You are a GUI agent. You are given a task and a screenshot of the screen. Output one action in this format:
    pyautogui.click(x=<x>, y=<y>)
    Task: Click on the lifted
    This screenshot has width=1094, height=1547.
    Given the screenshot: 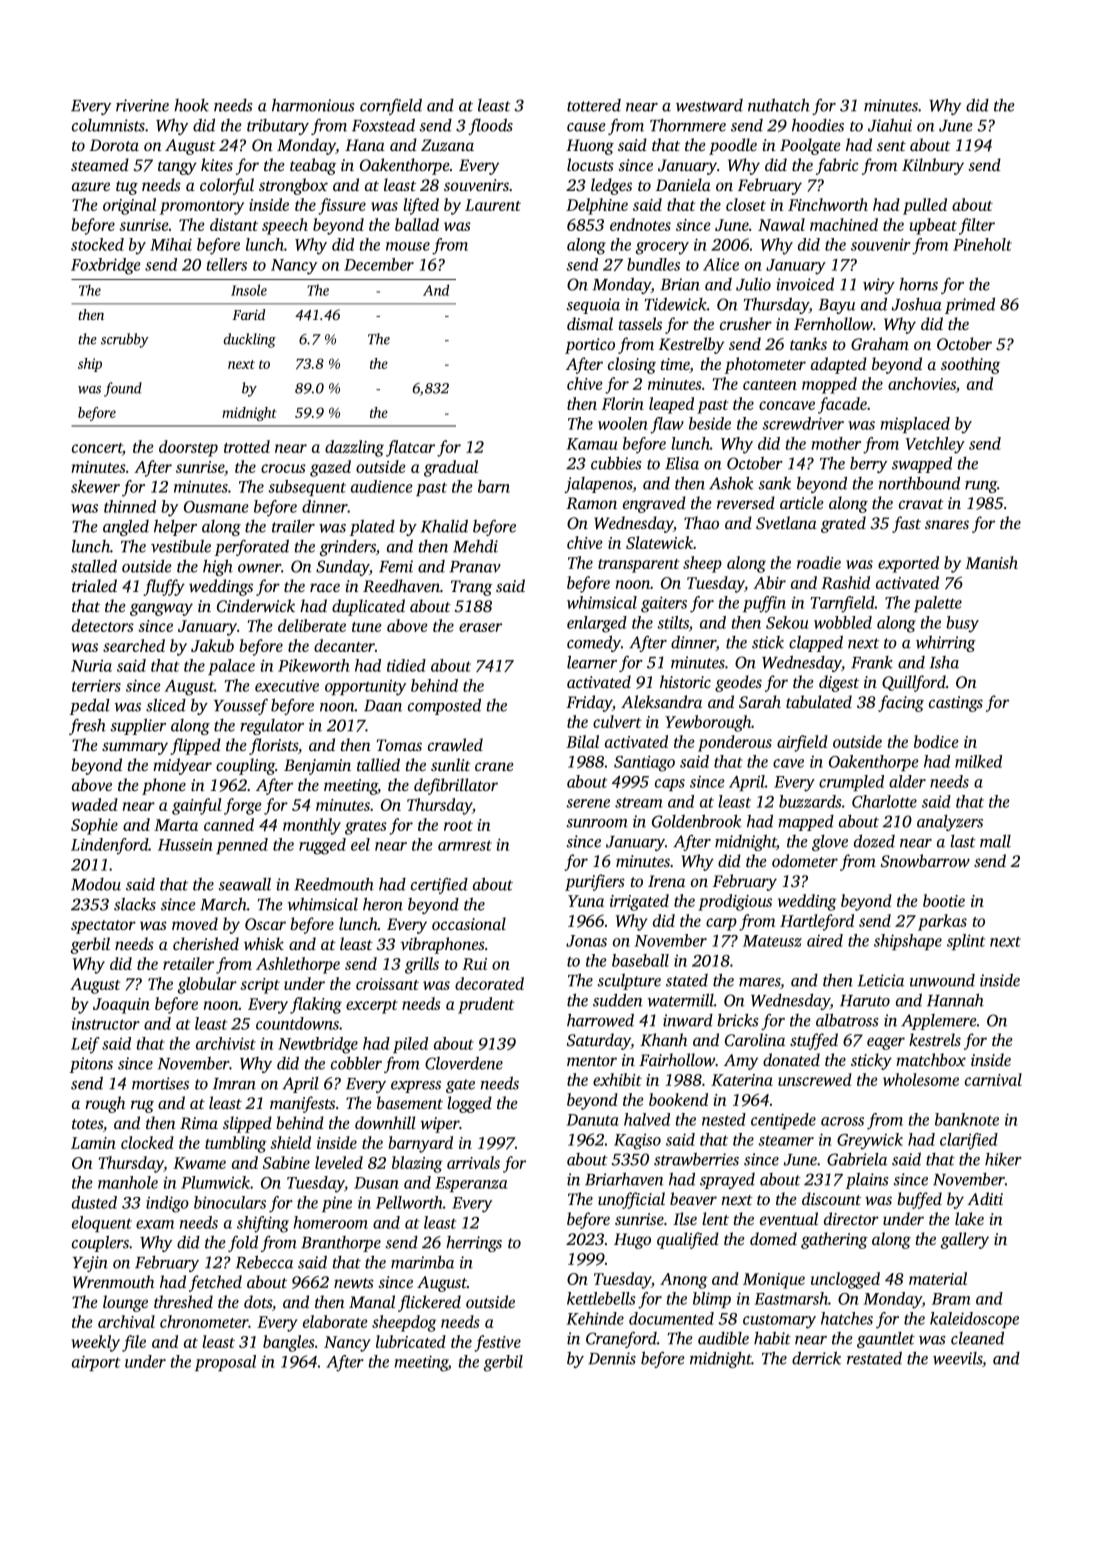 What is the action you would take?
    pyautogui.click(x=421, y=206)
